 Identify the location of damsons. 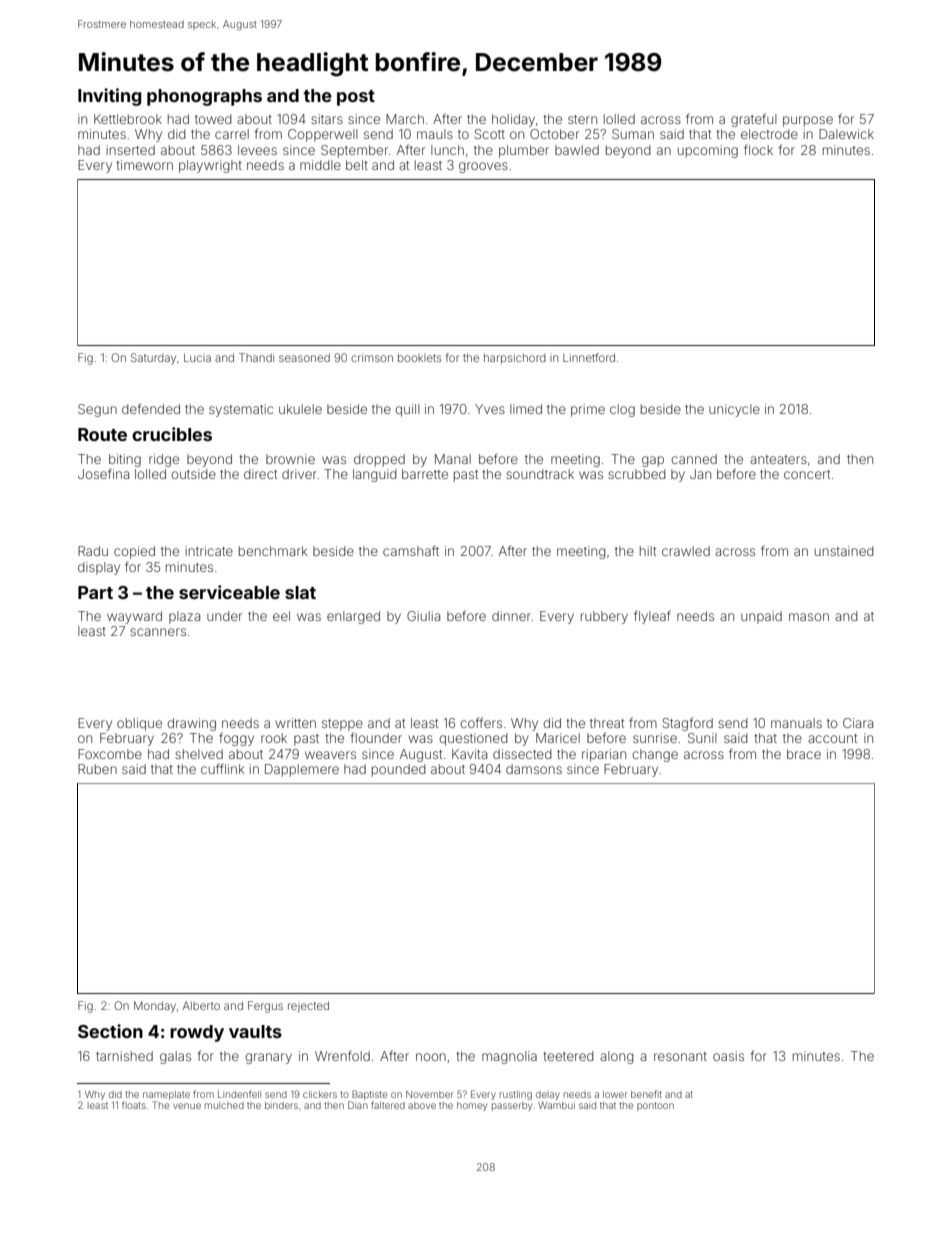
(534, 769).
